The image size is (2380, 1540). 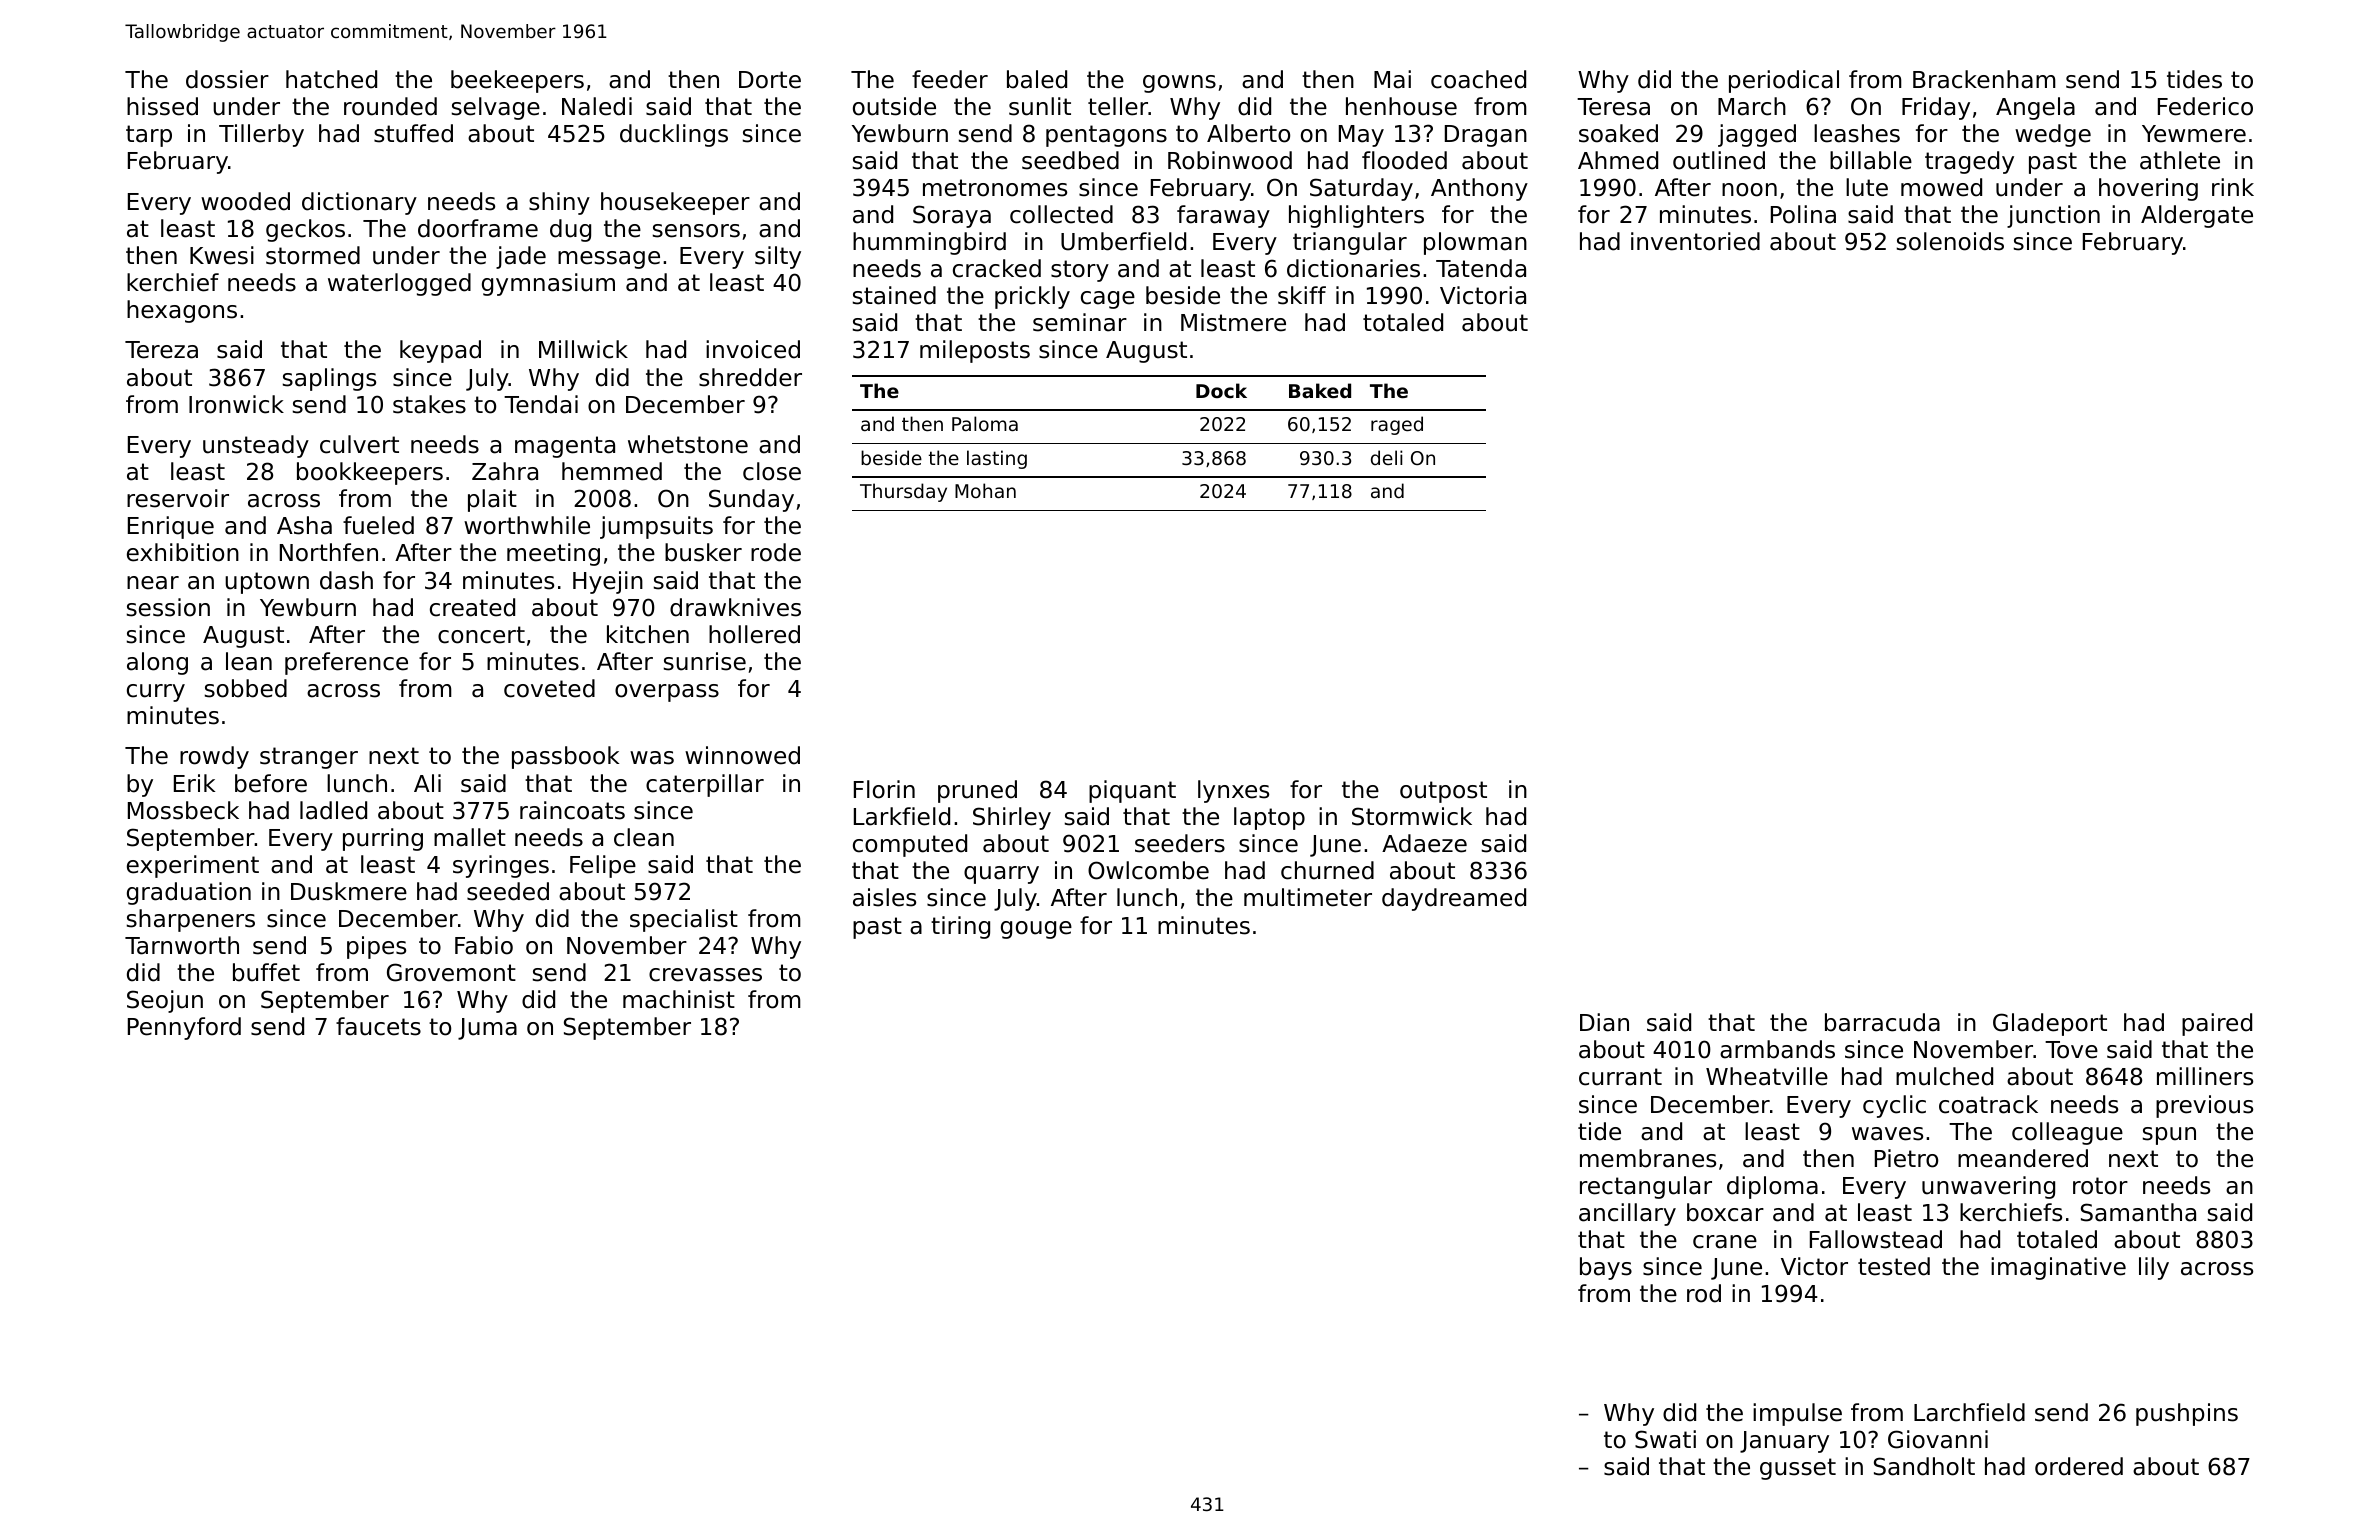 What do you see at coordinates (184, 1028) in the image?
I see `Pennyford` at bounding box center [184, 1028].
